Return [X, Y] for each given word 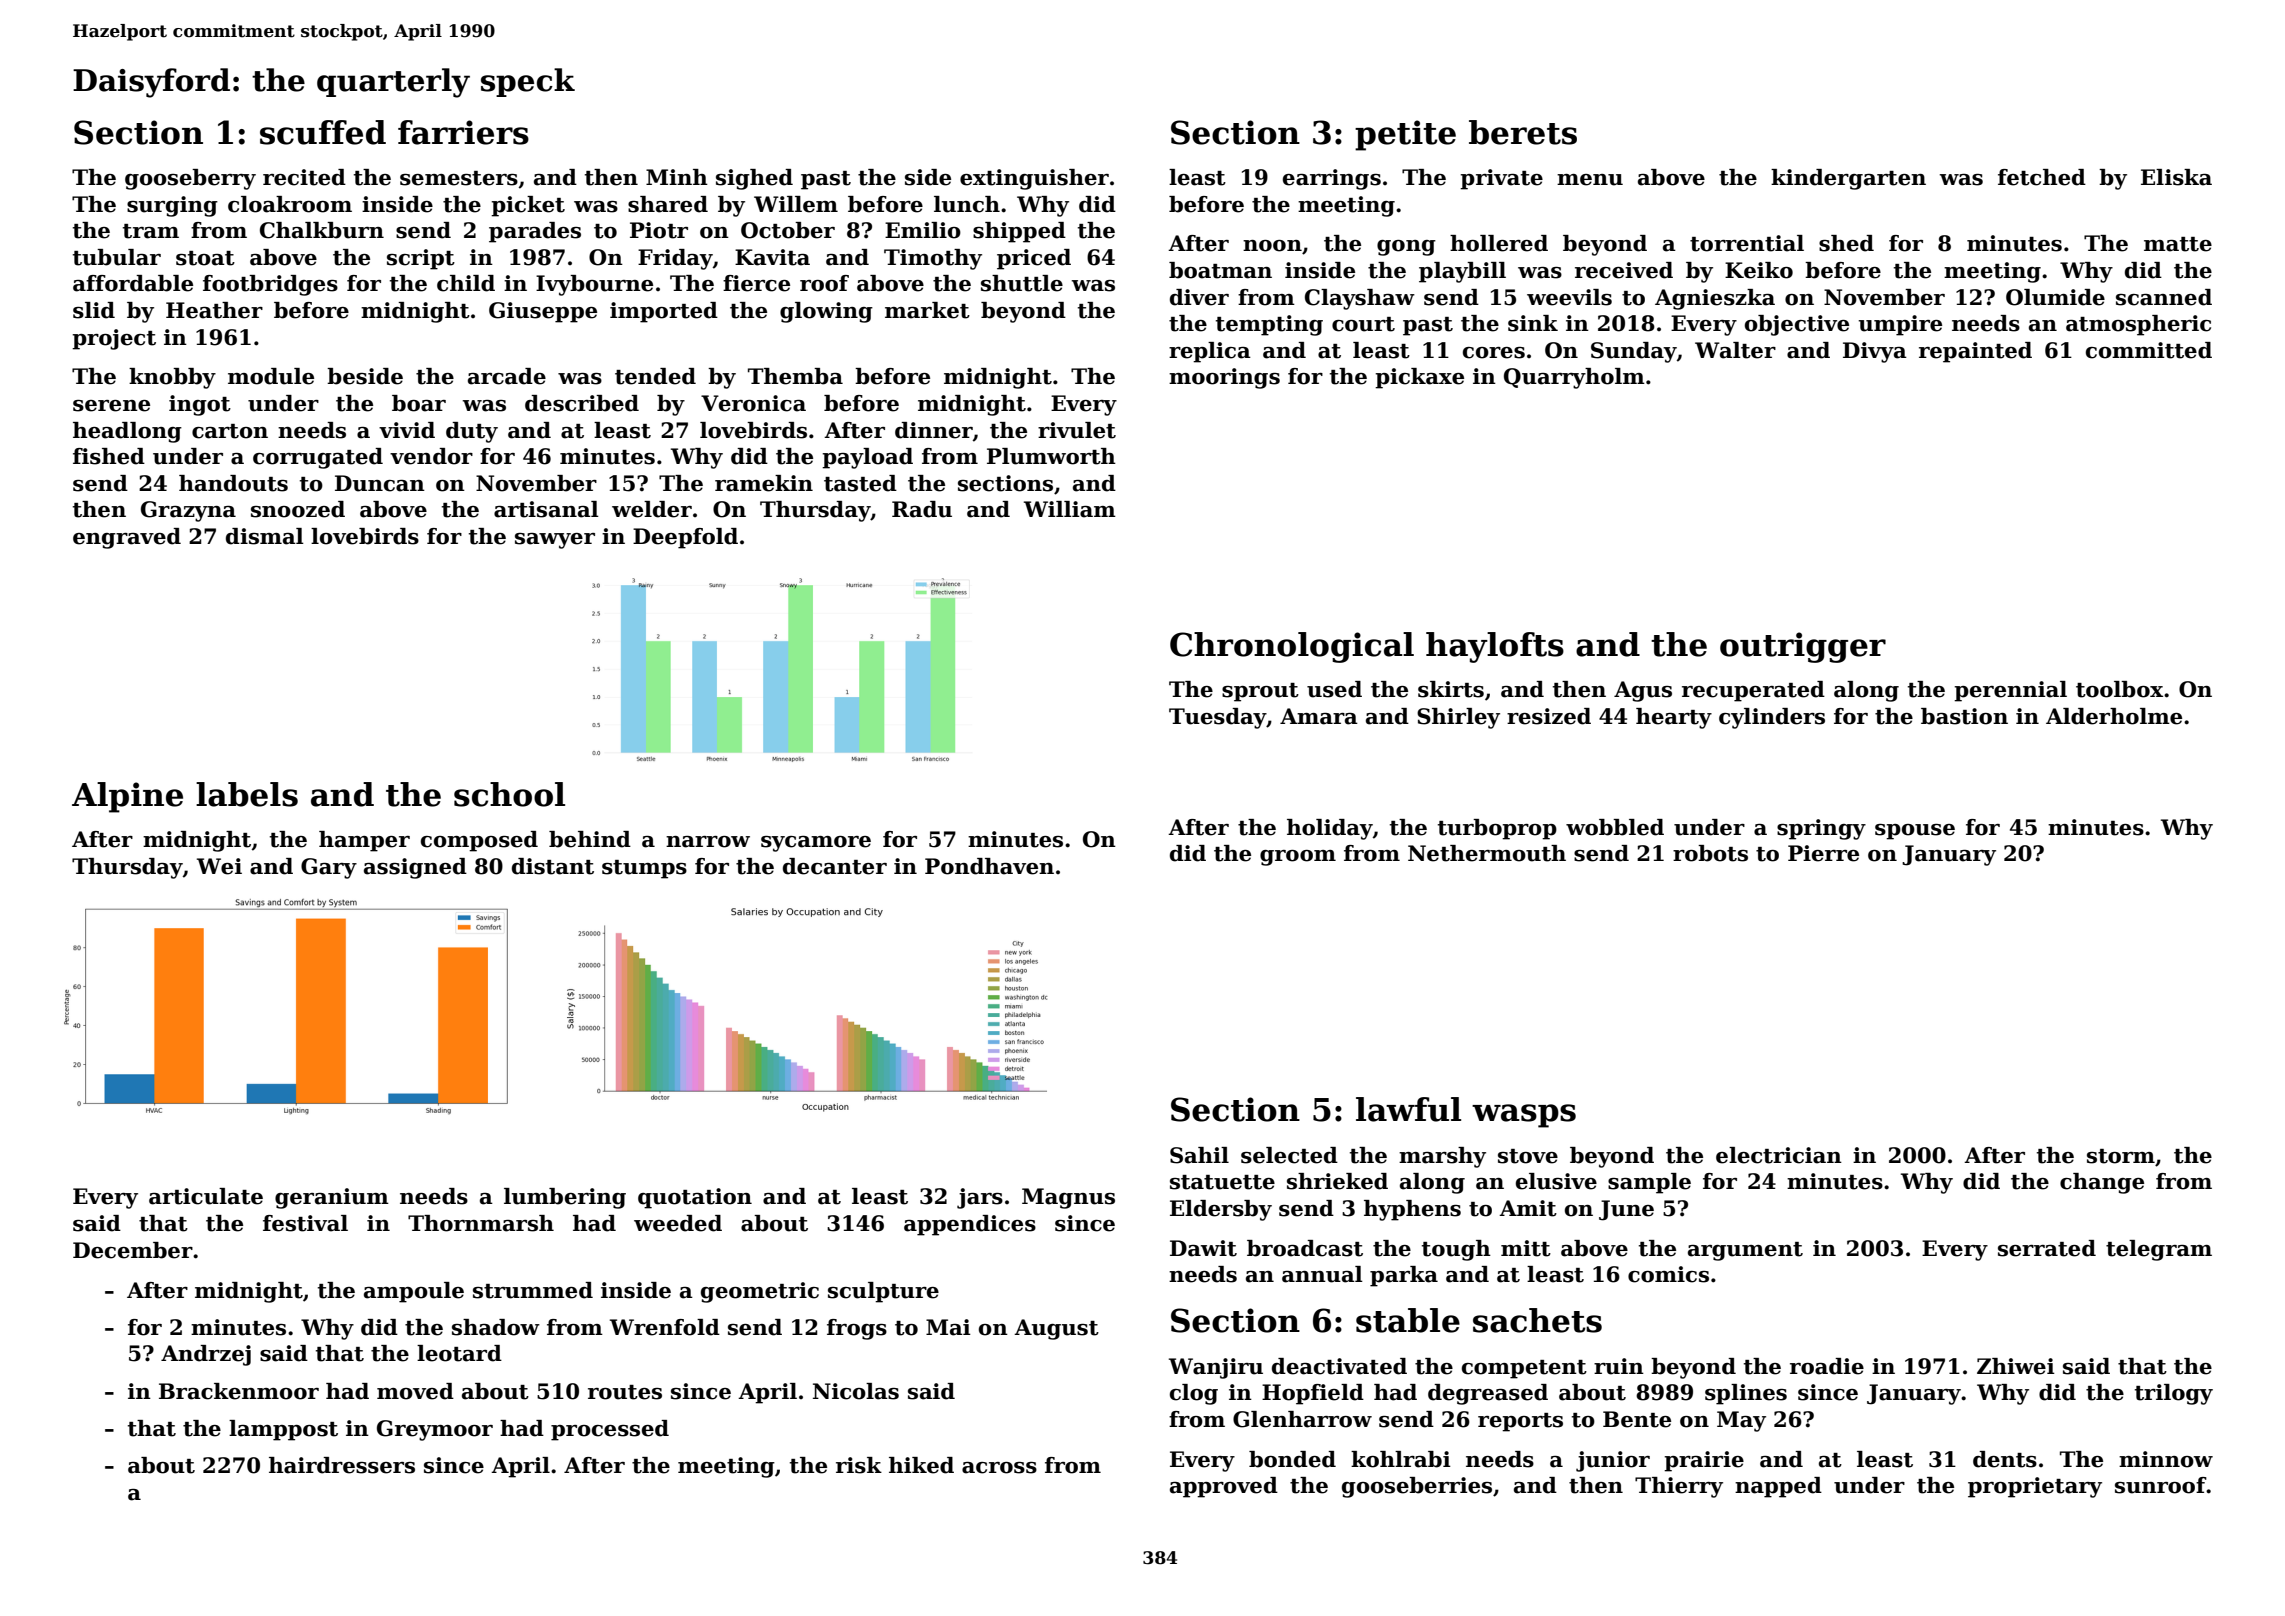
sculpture [883, 1292]
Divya [1875, 352]
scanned [2164, 297]
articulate [206, 1196]
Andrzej [206, 1355]
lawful [1408, 1109]
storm [2121, 1156]
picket [528, 206]
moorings [1224, 378]
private [1501, 179]
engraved [127, 538]
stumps [644, 869]
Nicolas [856, 1391]
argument [1745, 1251]
